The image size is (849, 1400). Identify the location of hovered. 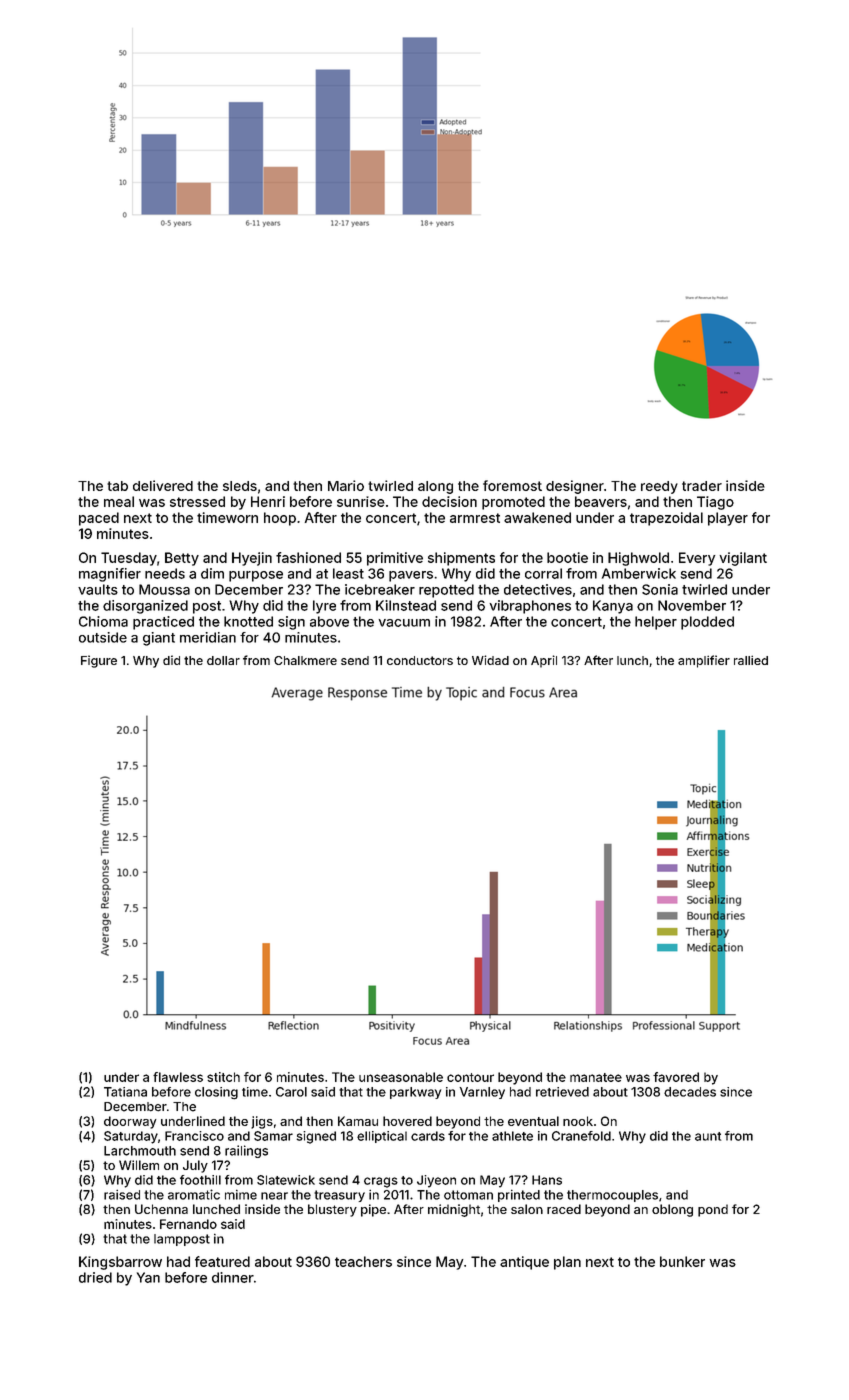
(407, 1121).
